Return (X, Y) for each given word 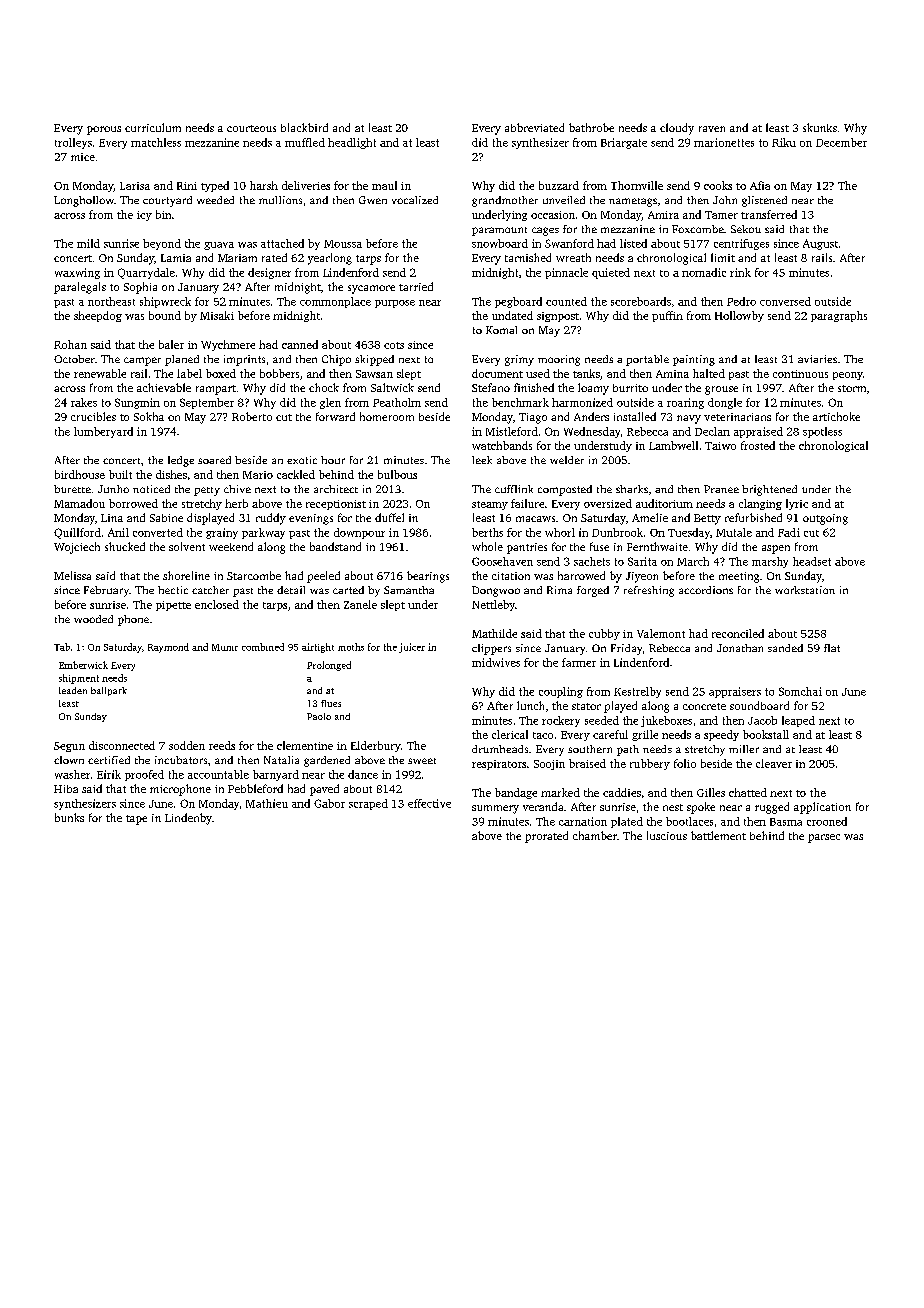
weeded (215, 200)
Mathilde (494, 633)
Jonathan (740, 648)
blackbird (304, 127)
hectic (173, 590)
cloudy (677, 129)
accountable (218, 774)
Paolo (319, 716)
